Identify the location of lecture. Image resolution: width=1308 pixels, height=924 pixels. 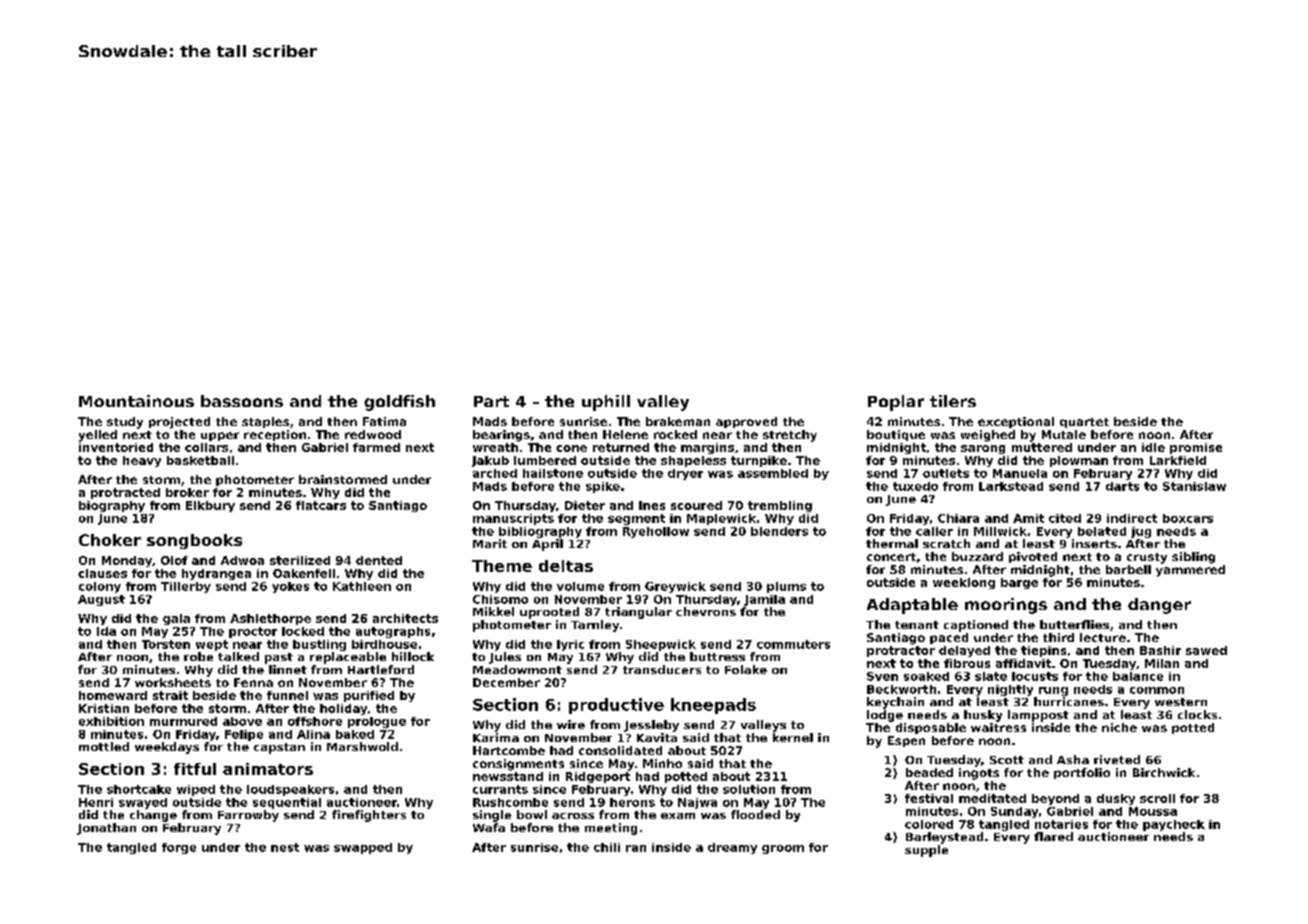
(1103, 637).
